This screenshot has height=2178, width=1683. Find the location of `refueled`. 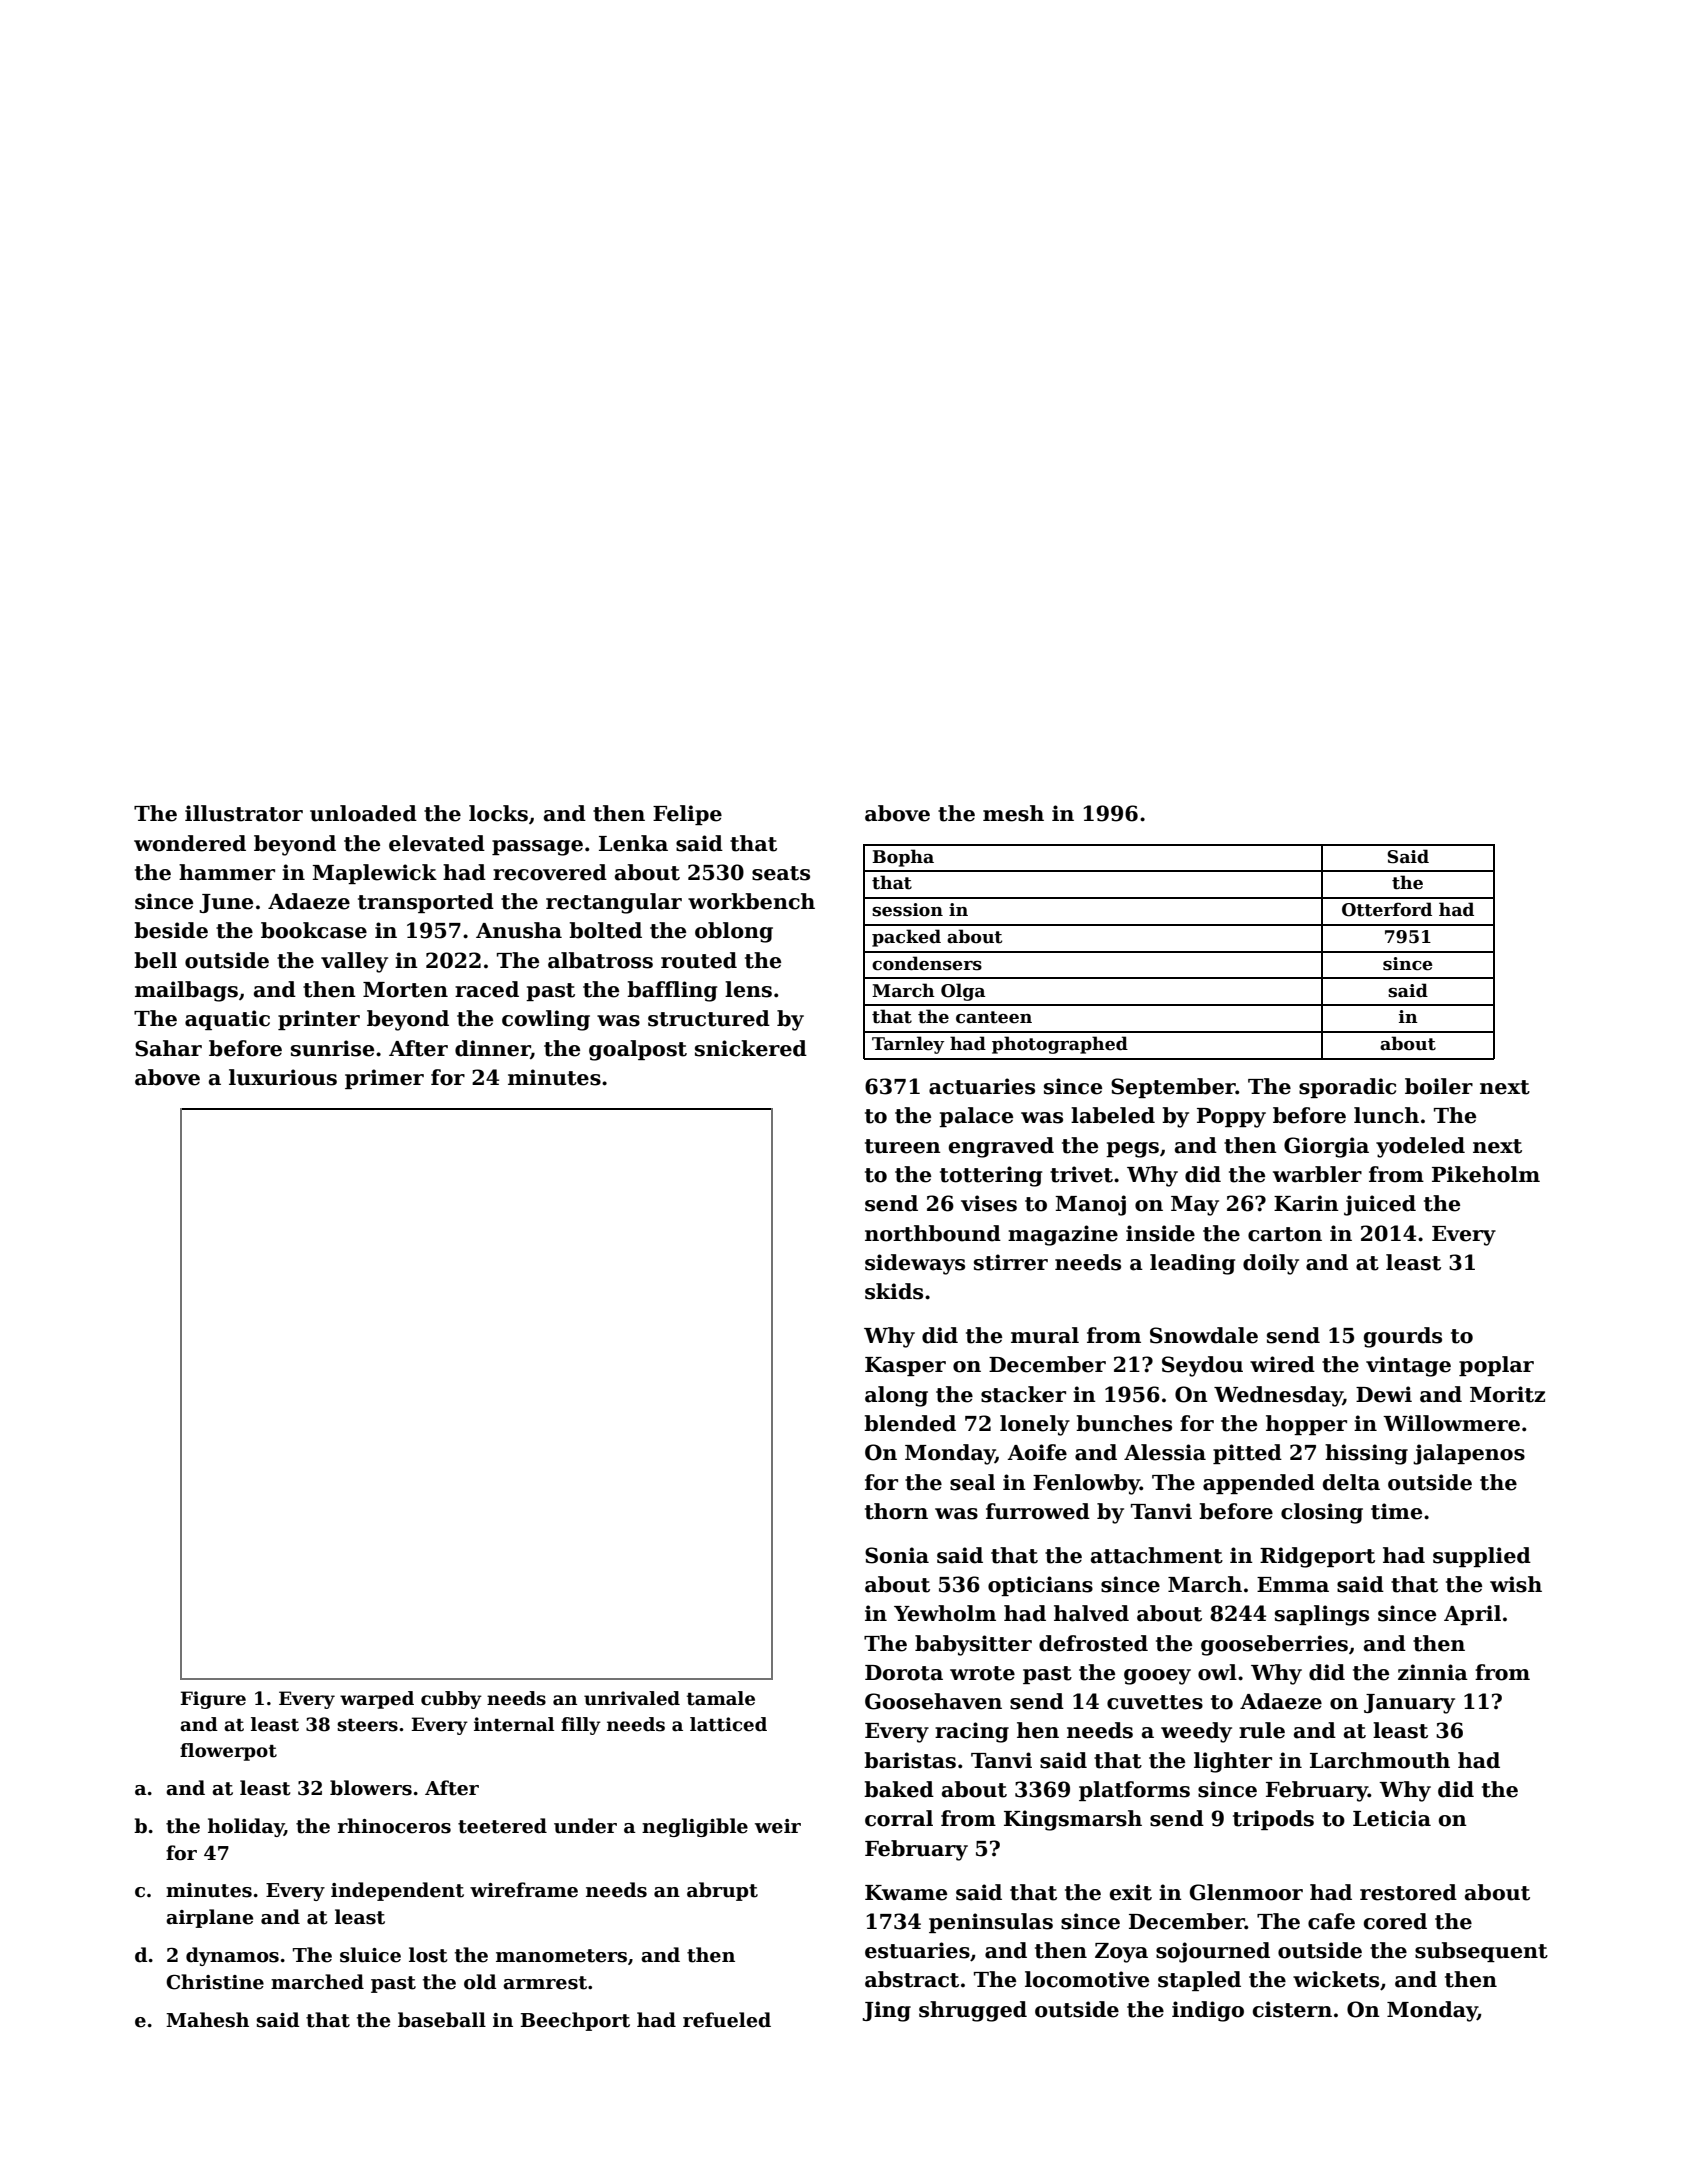

refueled is located at coordinates (727, 2020).
